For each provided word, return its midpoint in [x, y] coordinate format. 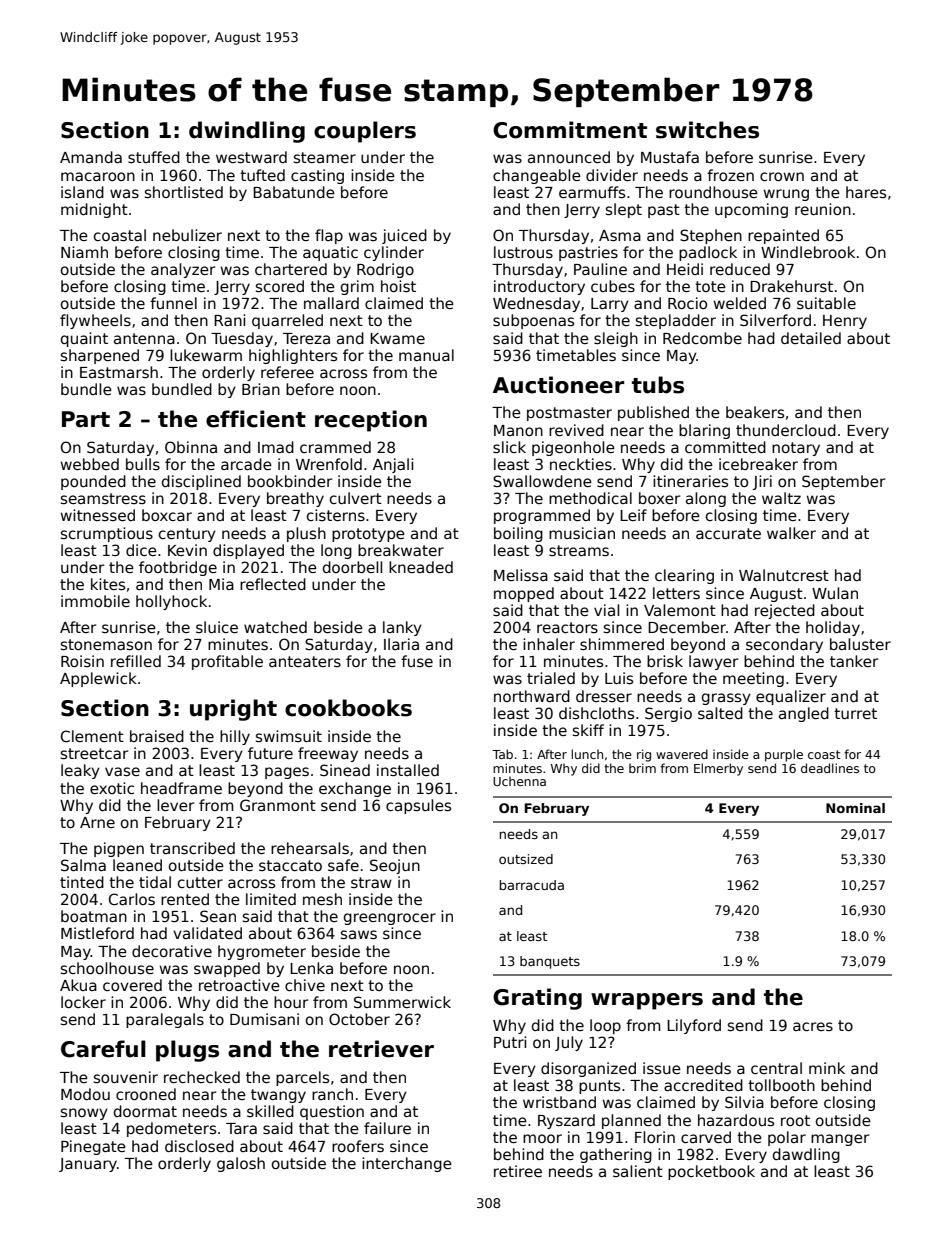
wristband [559, 1102]
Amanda [91, 157]
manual [426, 355]
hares [866, 192]
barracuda [532, 885]
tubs [658, 385]
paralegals [165, 1020]
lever [176, 805]
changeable [537, 176]
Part [86, 419]
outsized [526, 859]
